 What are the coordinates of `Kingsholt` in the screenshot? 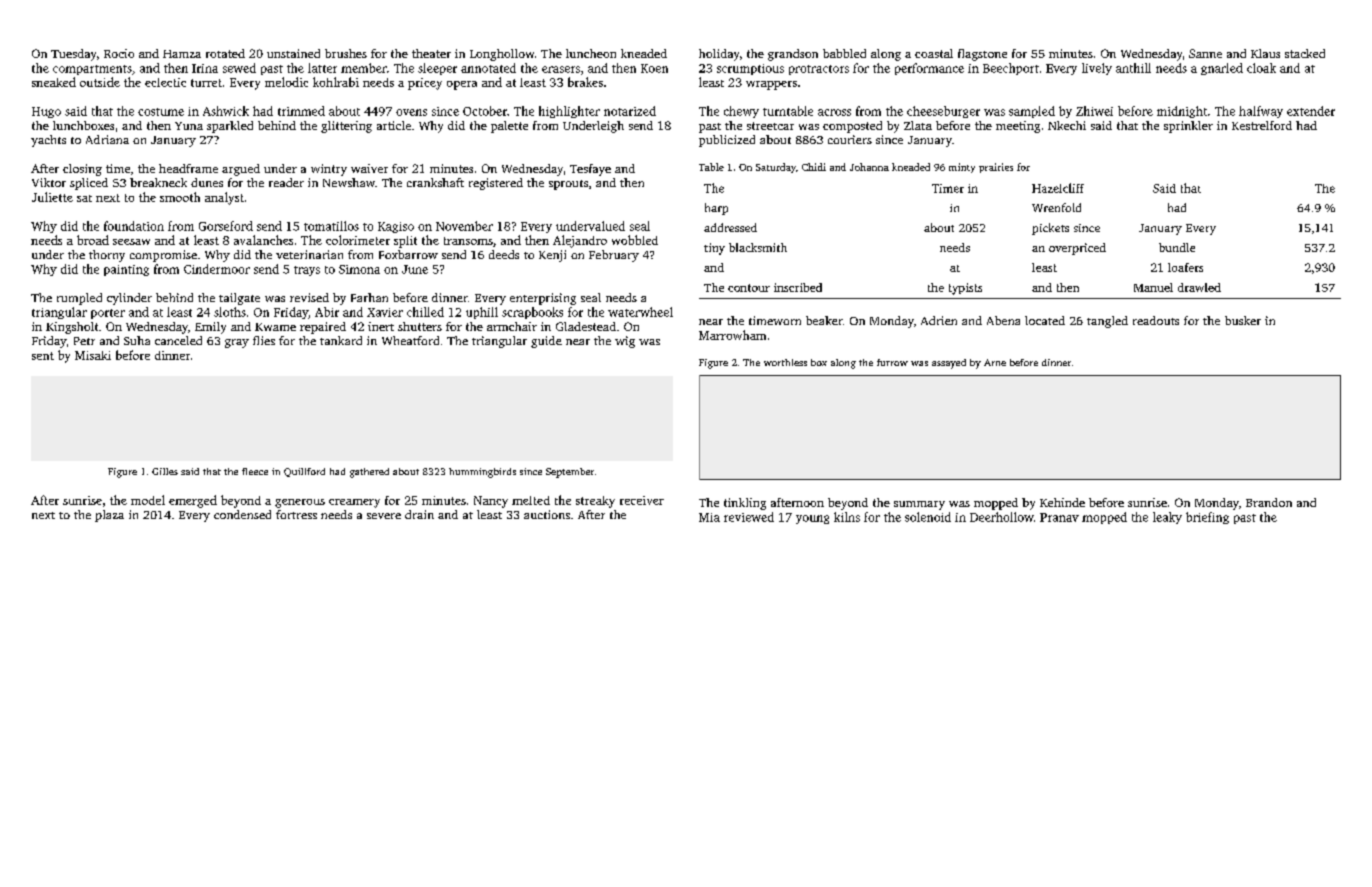 It's located at (72, 328).
